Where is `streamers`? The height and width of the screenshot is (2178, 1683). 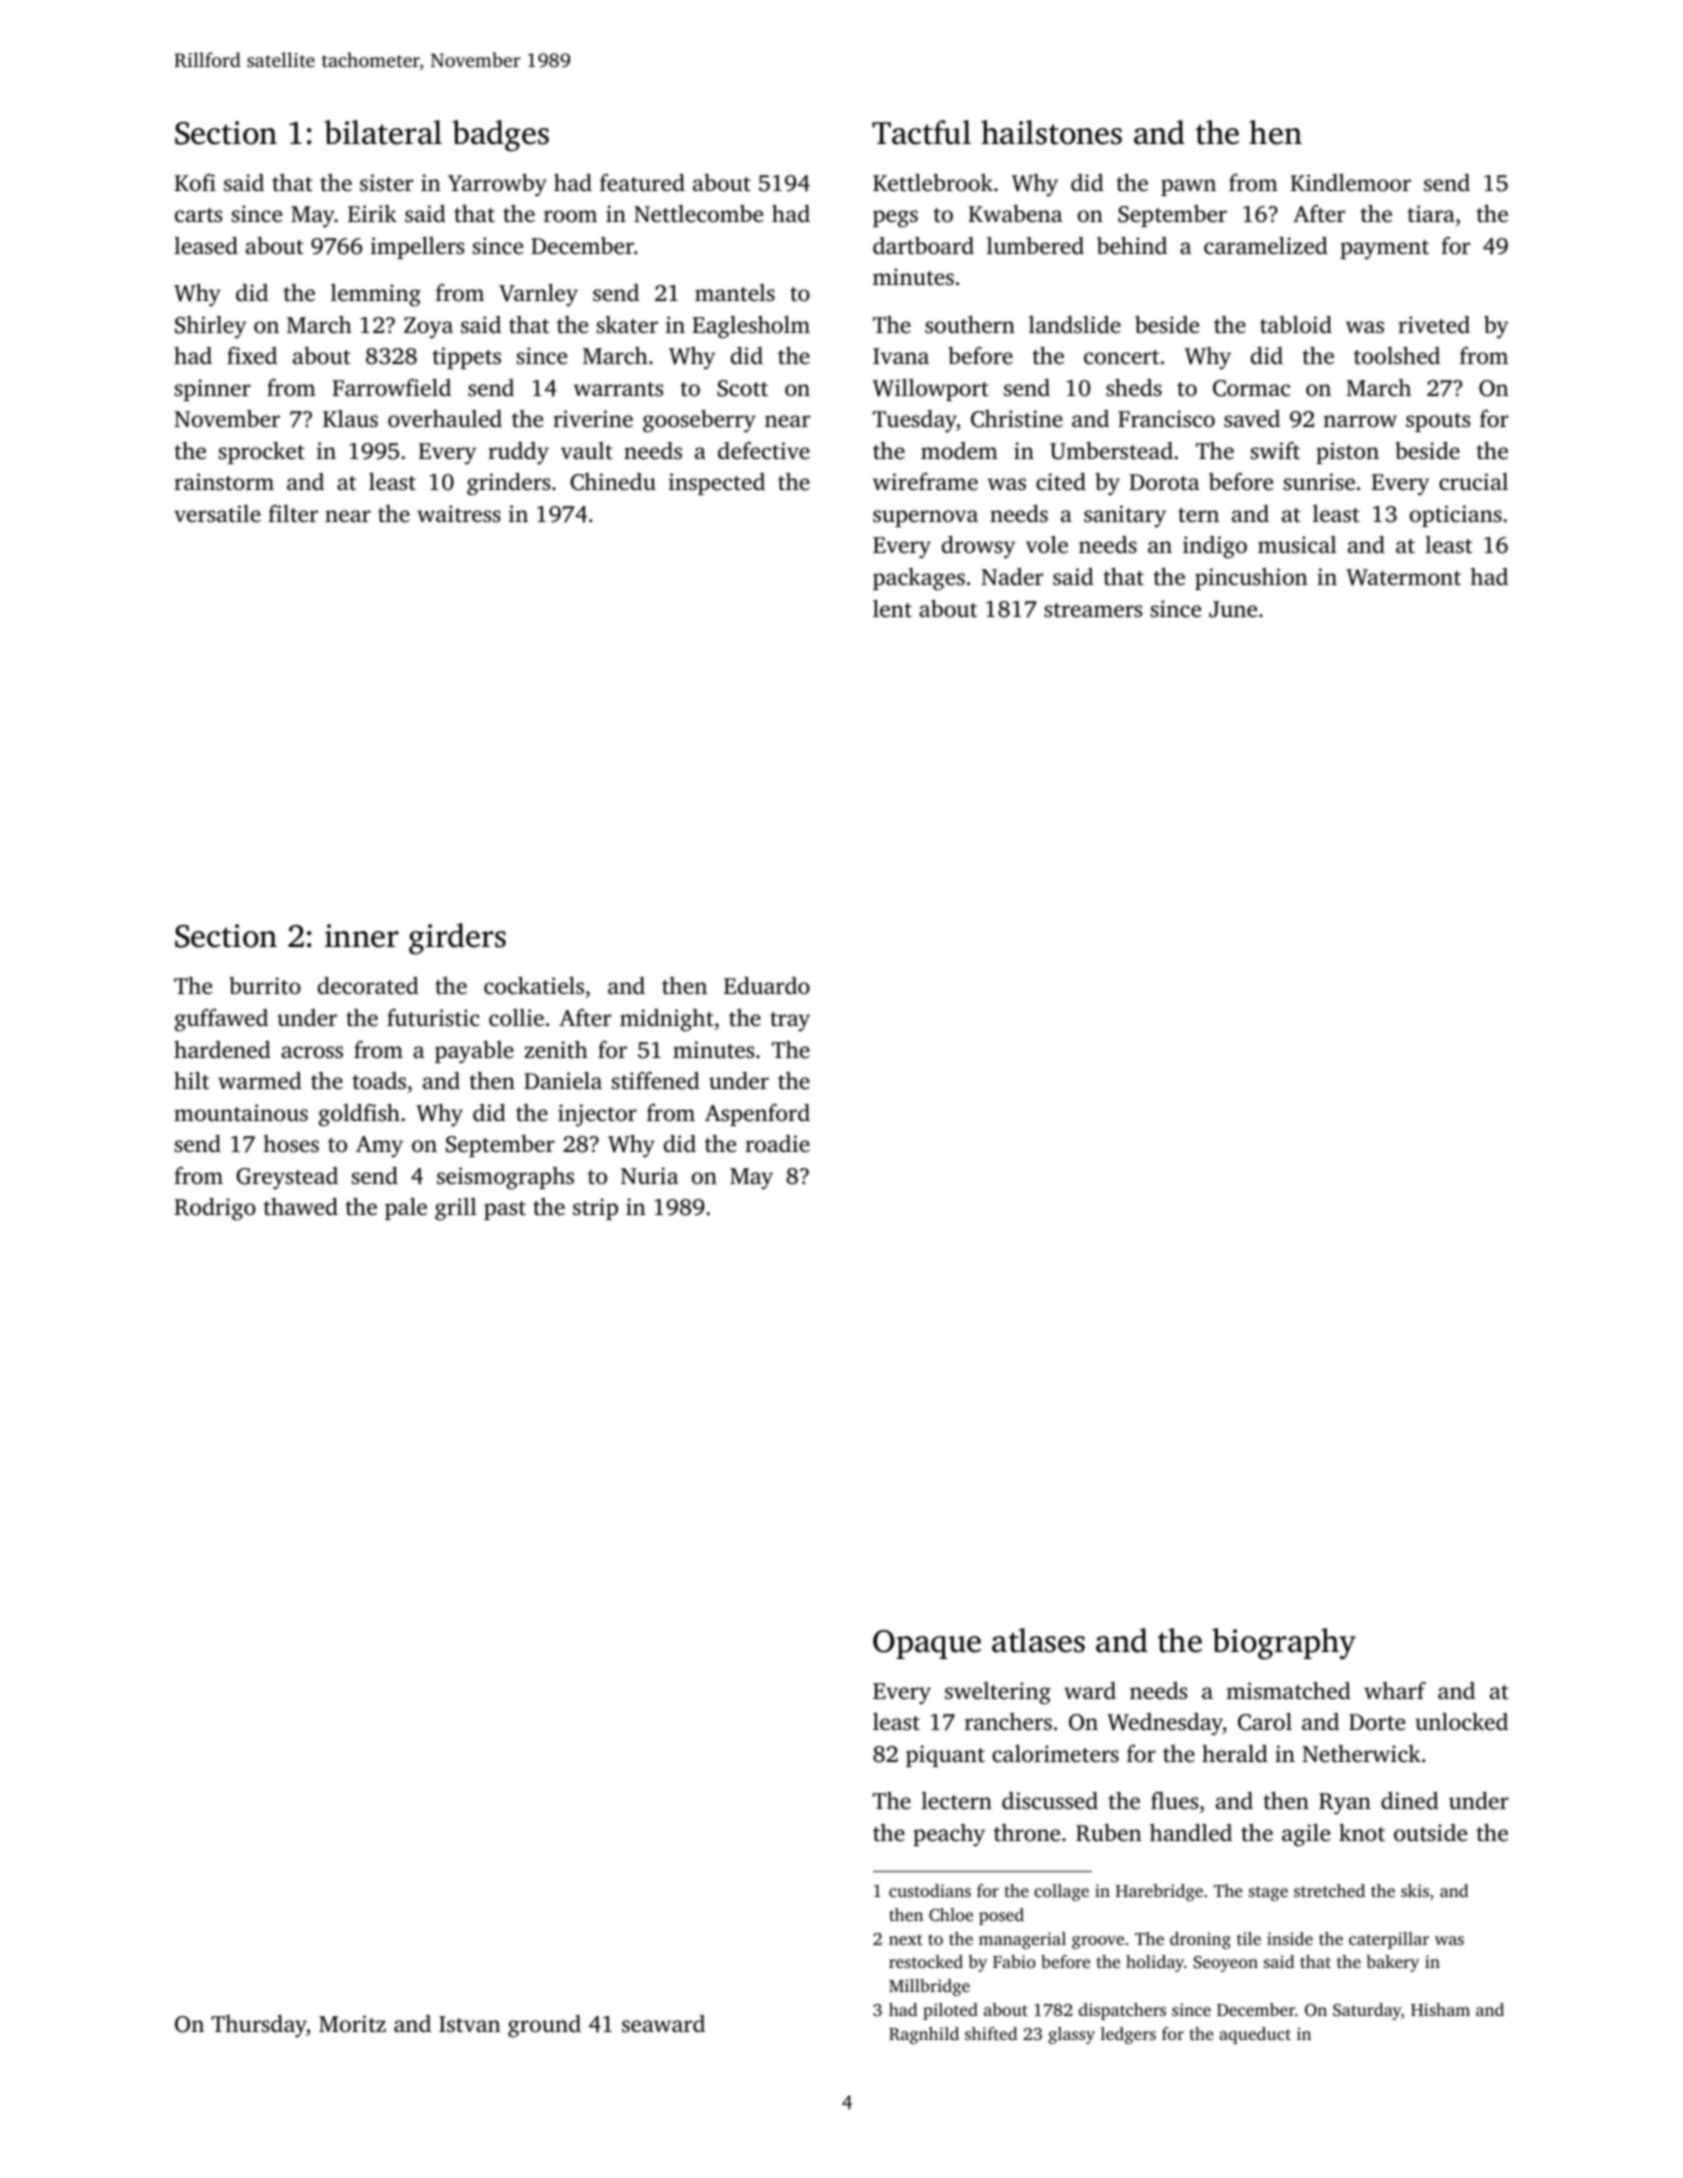 streamers is located at coordinates (1093, 610).
